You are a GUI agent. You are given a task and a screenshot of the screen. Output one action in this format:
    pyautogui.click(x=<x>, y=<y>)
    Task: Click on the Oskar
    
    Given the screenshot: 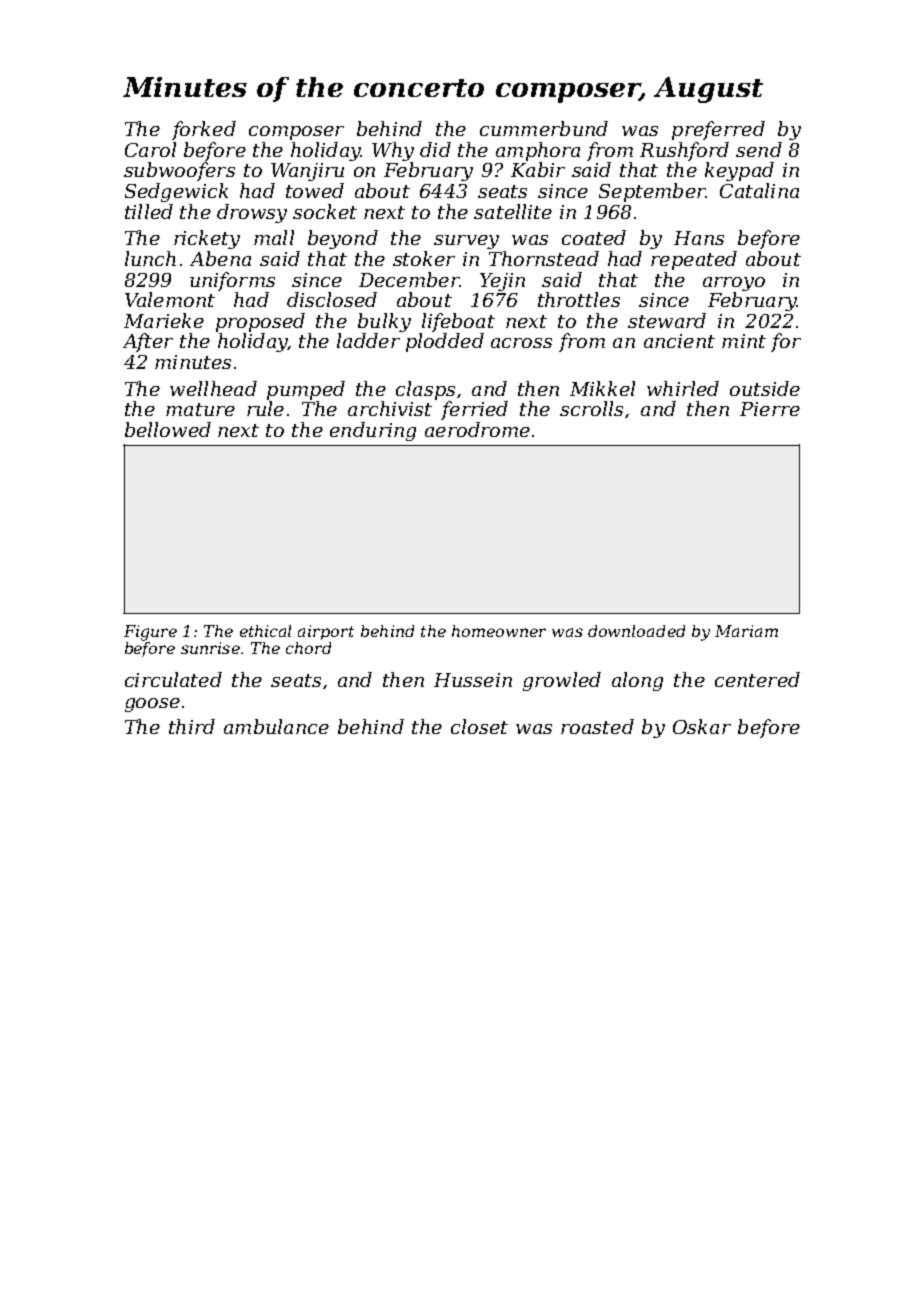 What is the action you would take?
    pyautogui.click(x=702, y=726)
